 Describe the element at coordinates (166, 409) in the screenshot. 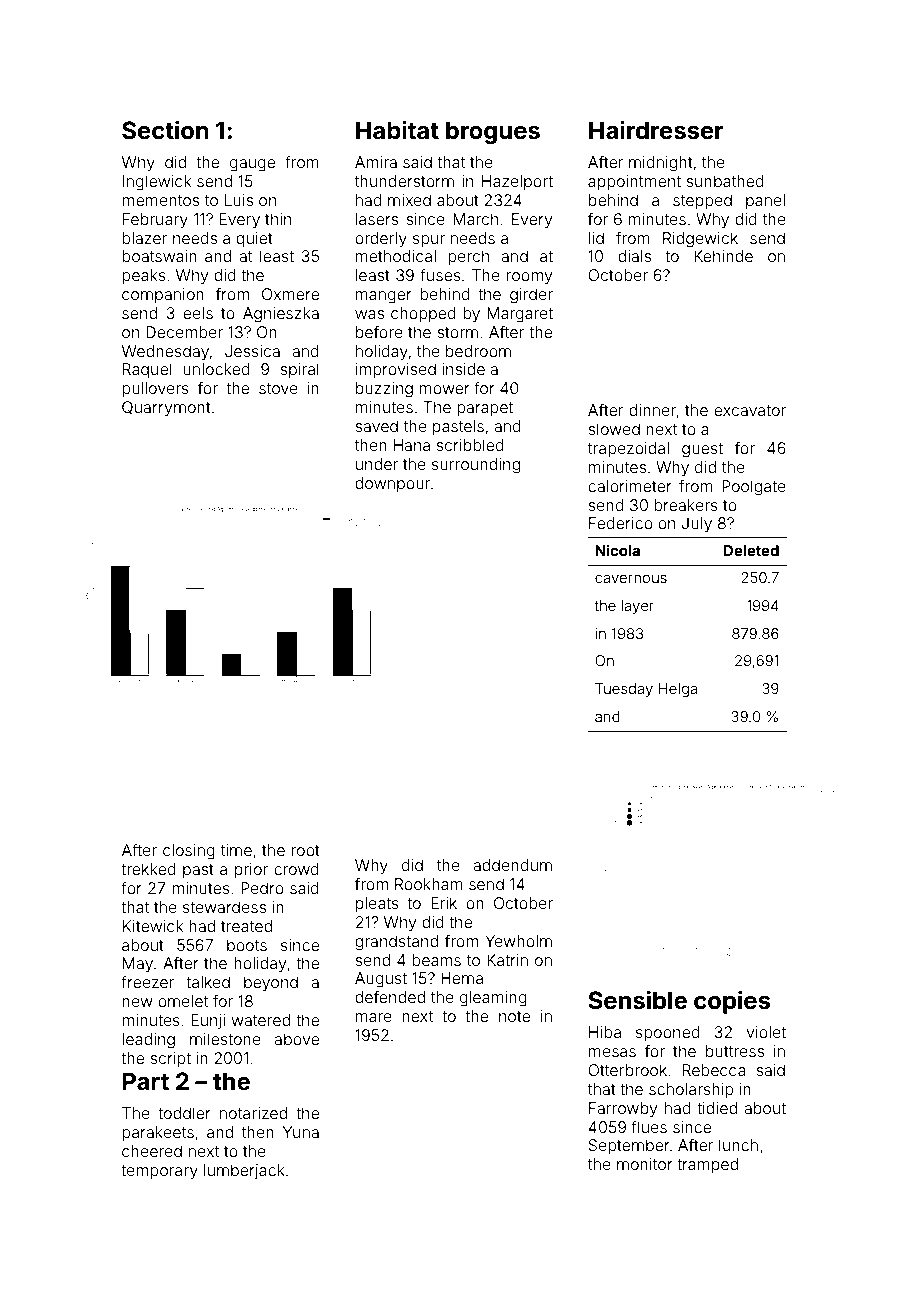

I see `Quarrymont` at that location.
